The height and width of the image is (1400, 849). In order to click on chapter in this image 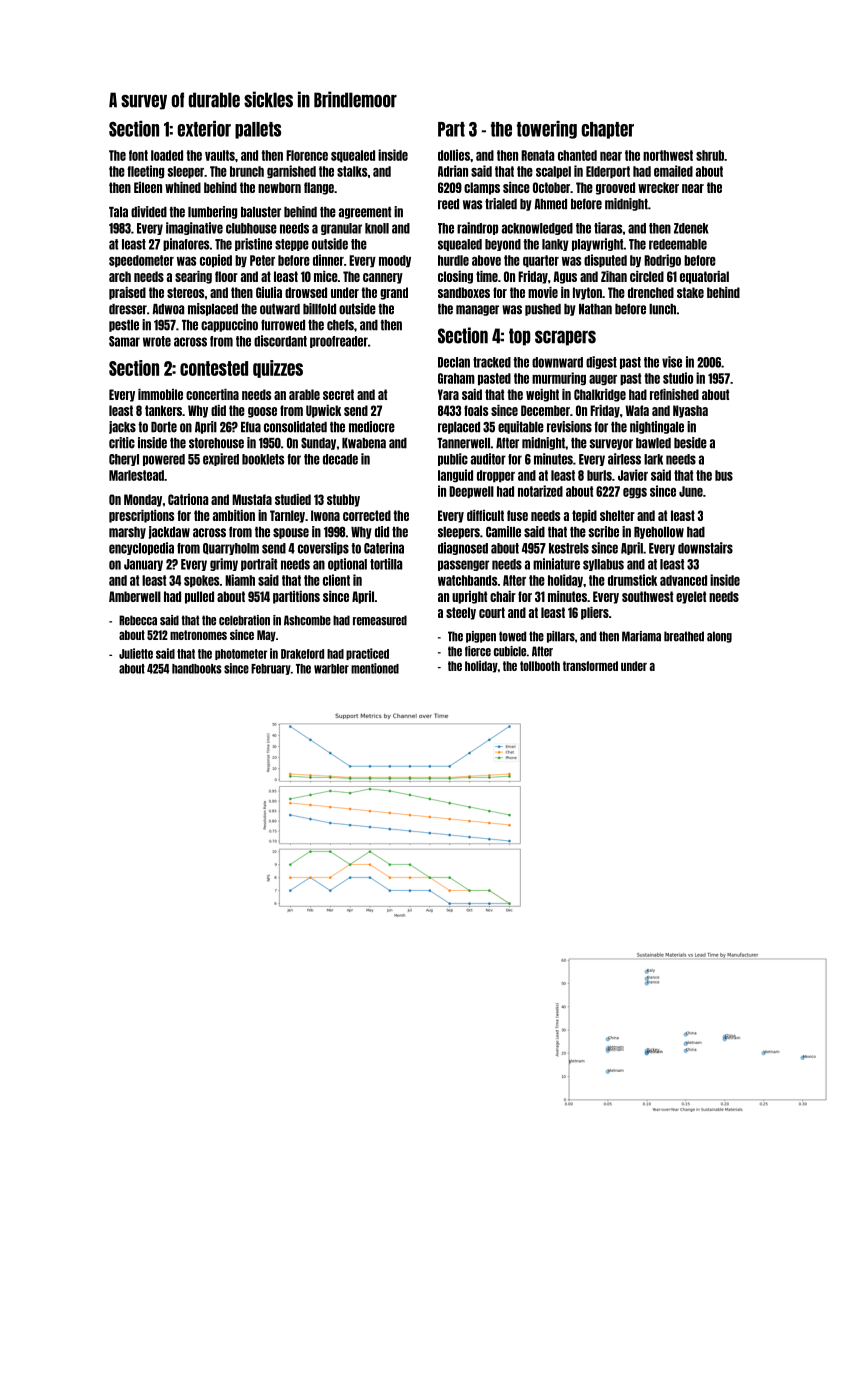, I will do `click(607, 130)`.
